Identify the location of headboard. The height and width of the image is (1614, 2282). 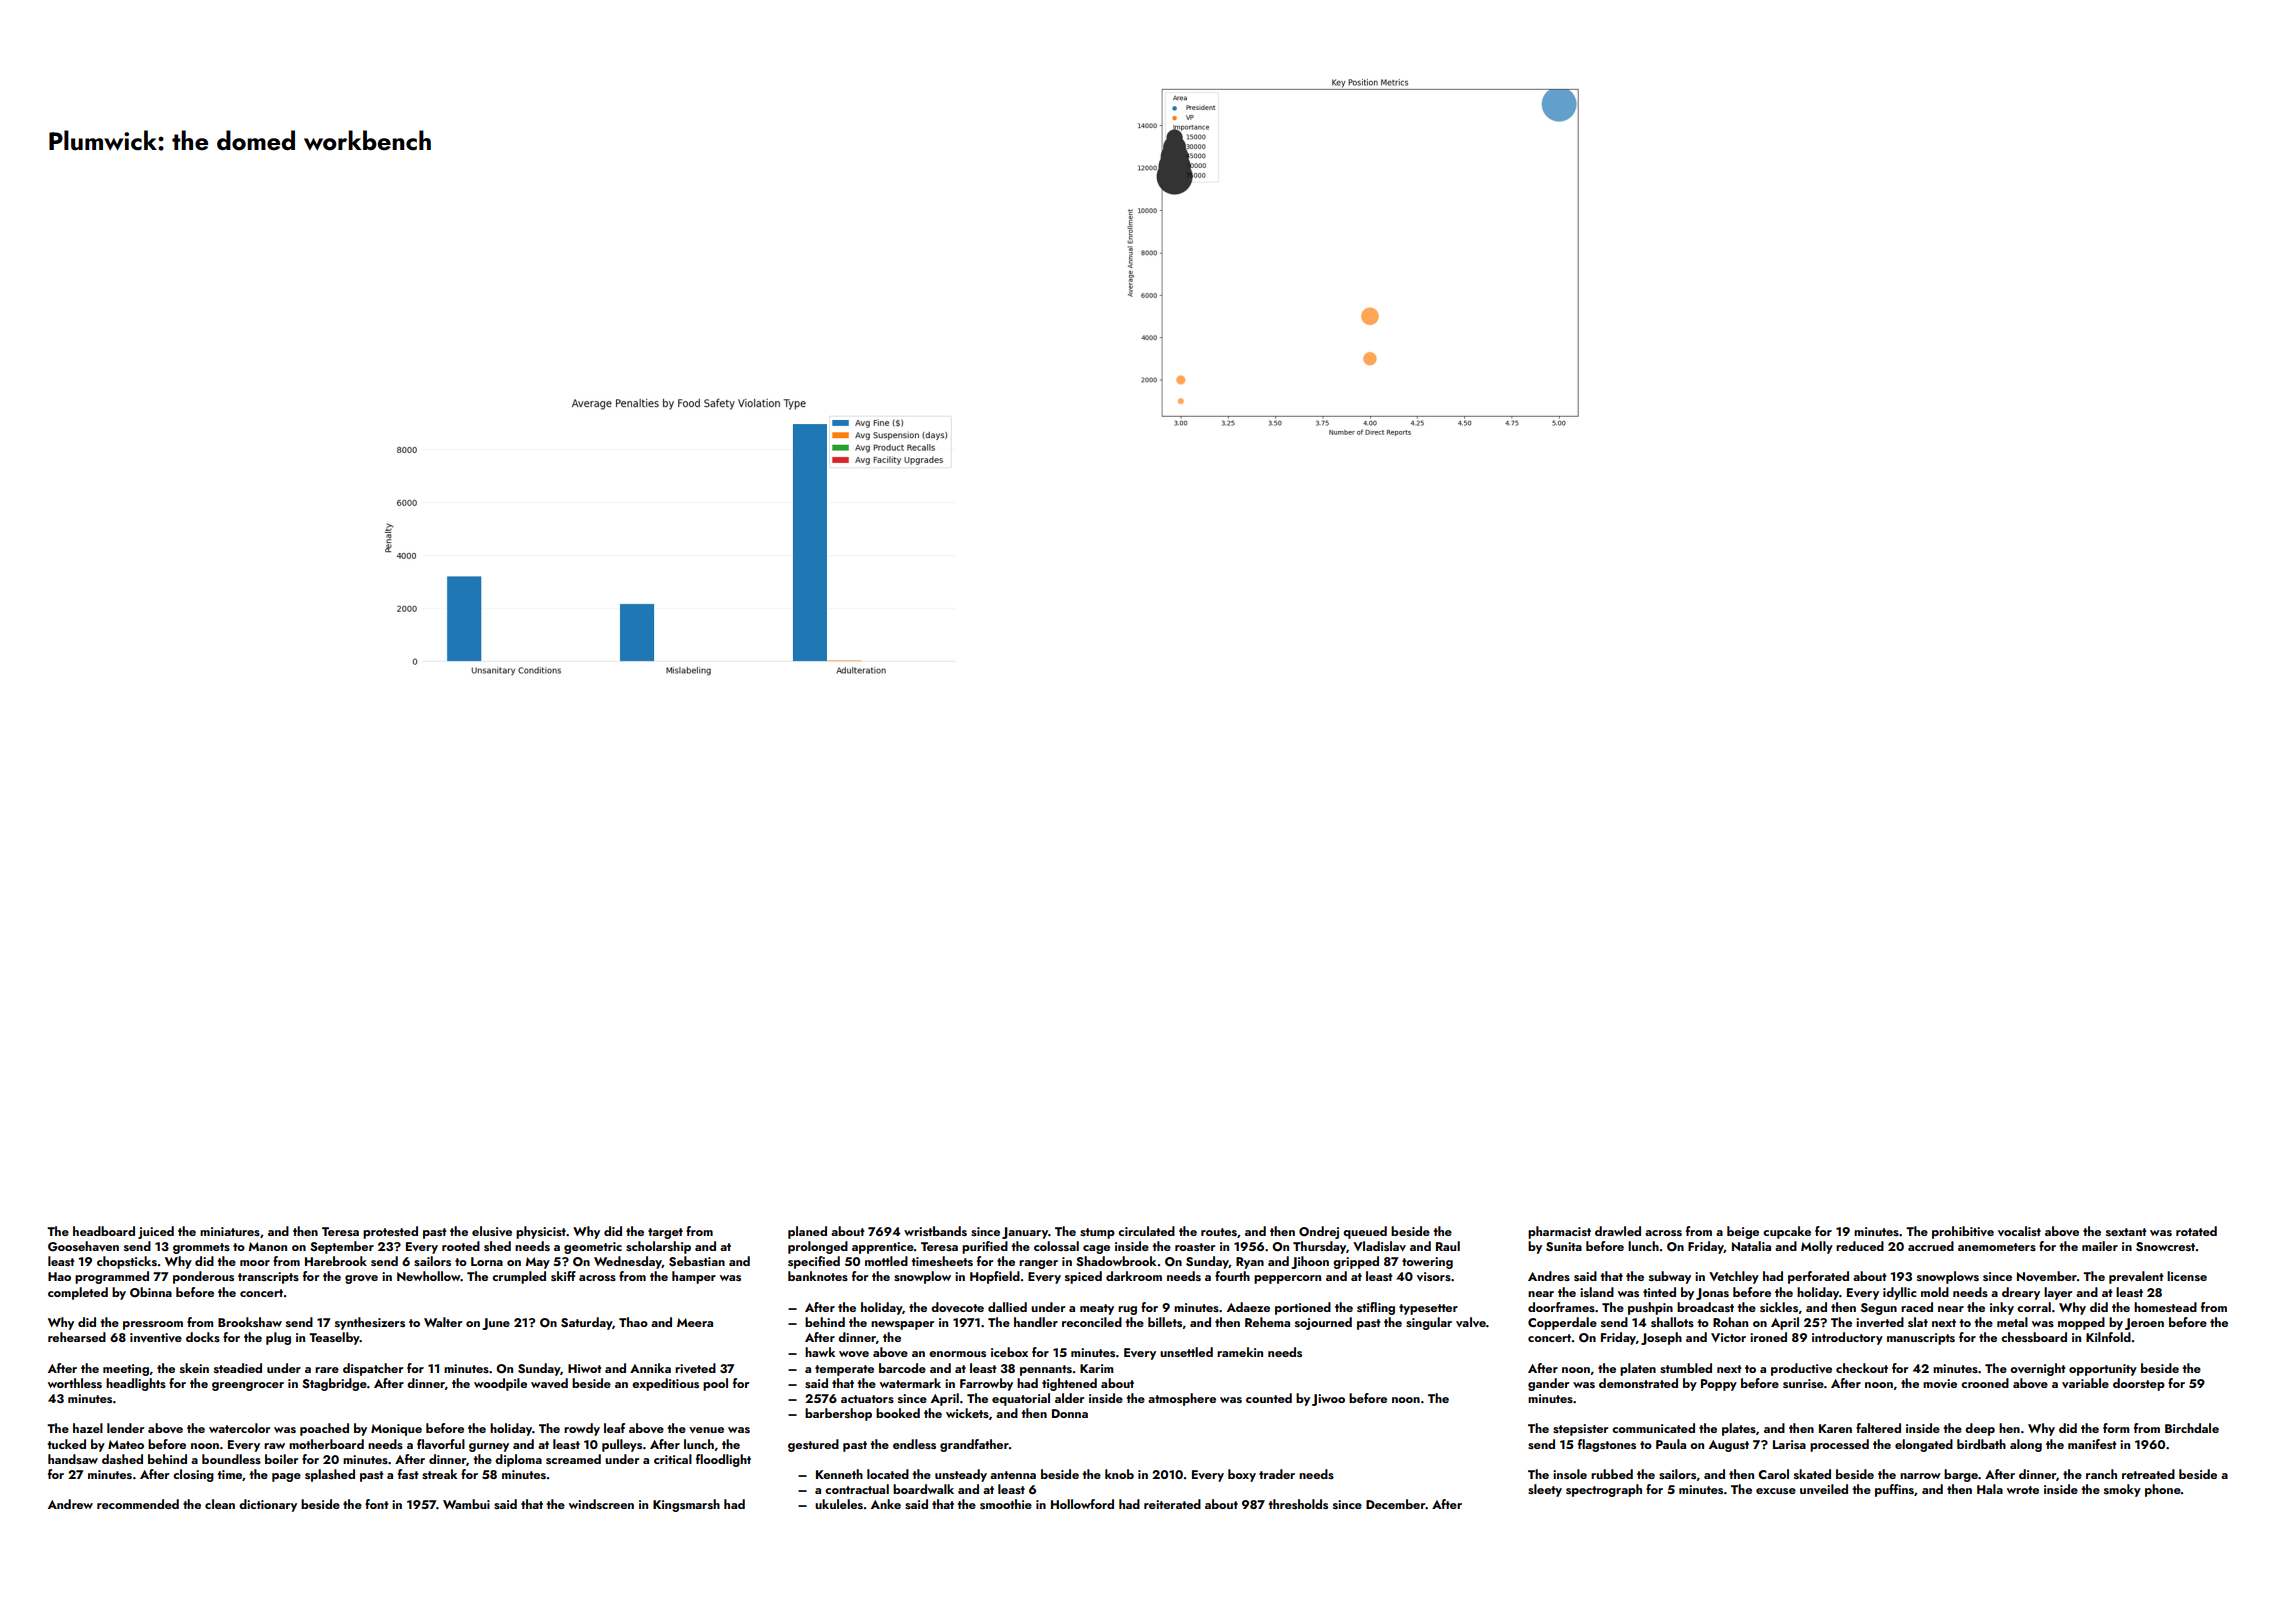
(104, 1231).
